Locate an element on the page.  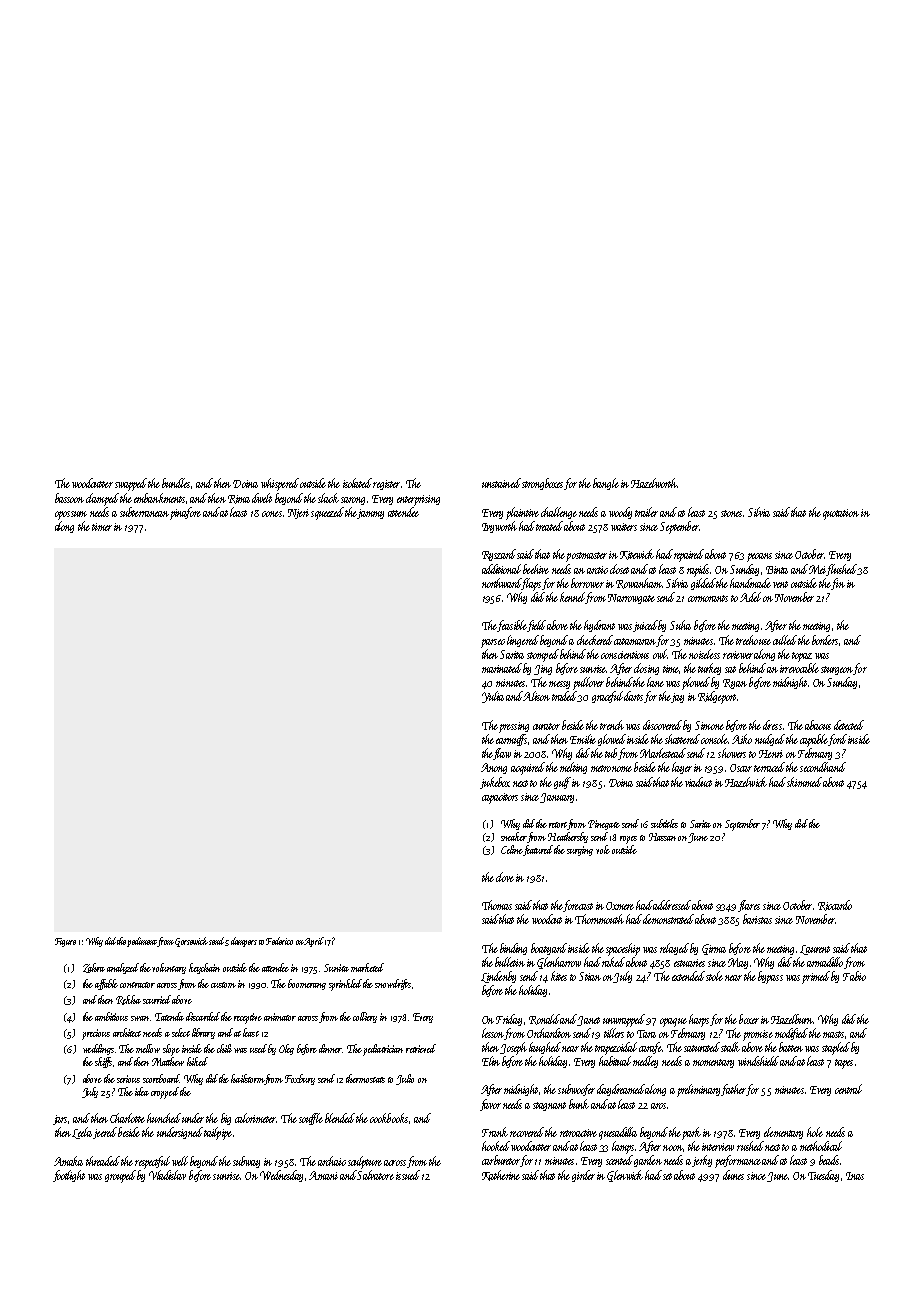
central is located at coordinates (848, 1089).
